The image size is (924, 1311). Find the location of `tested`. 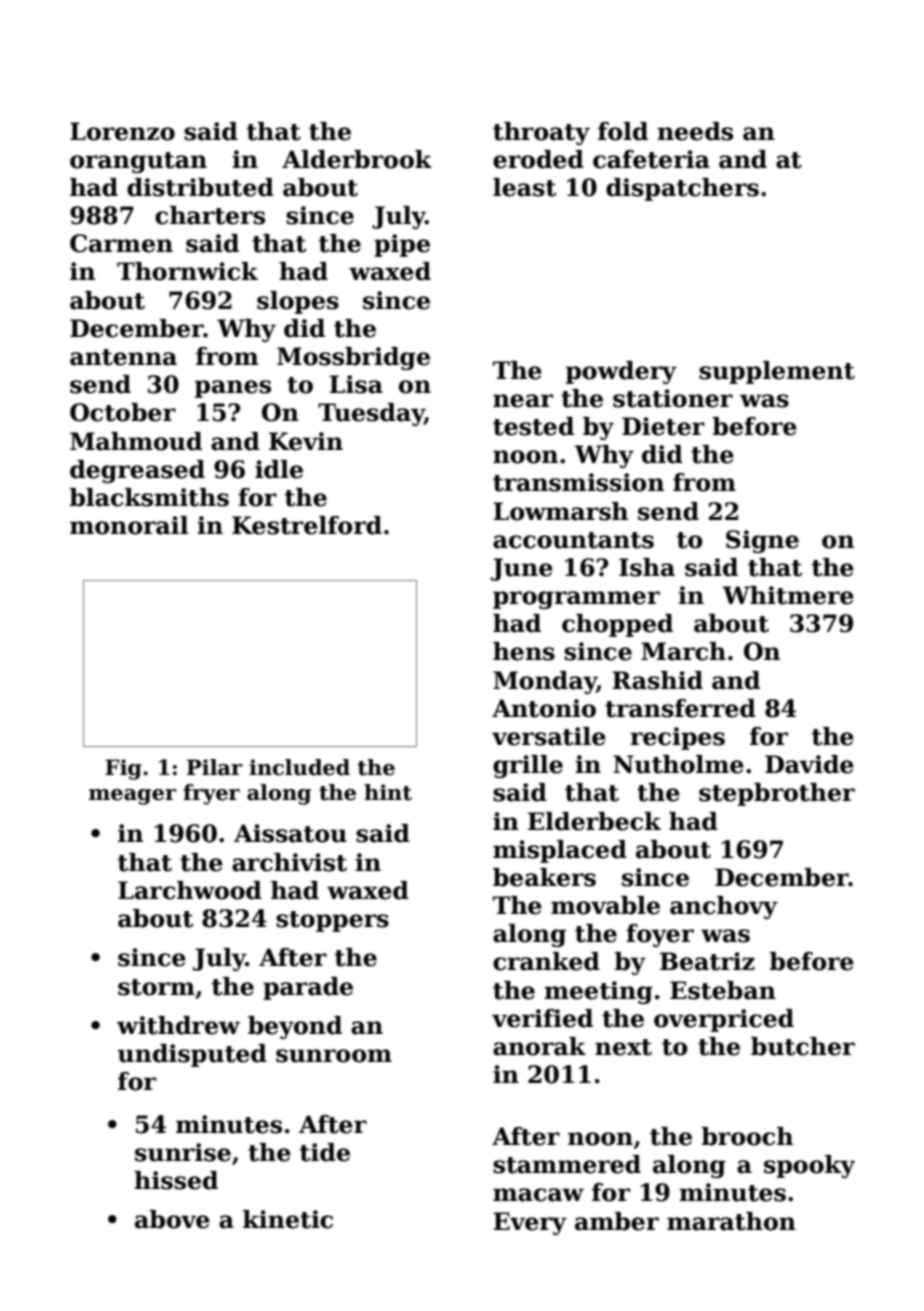

tested is located at coordinates (533, 426).
